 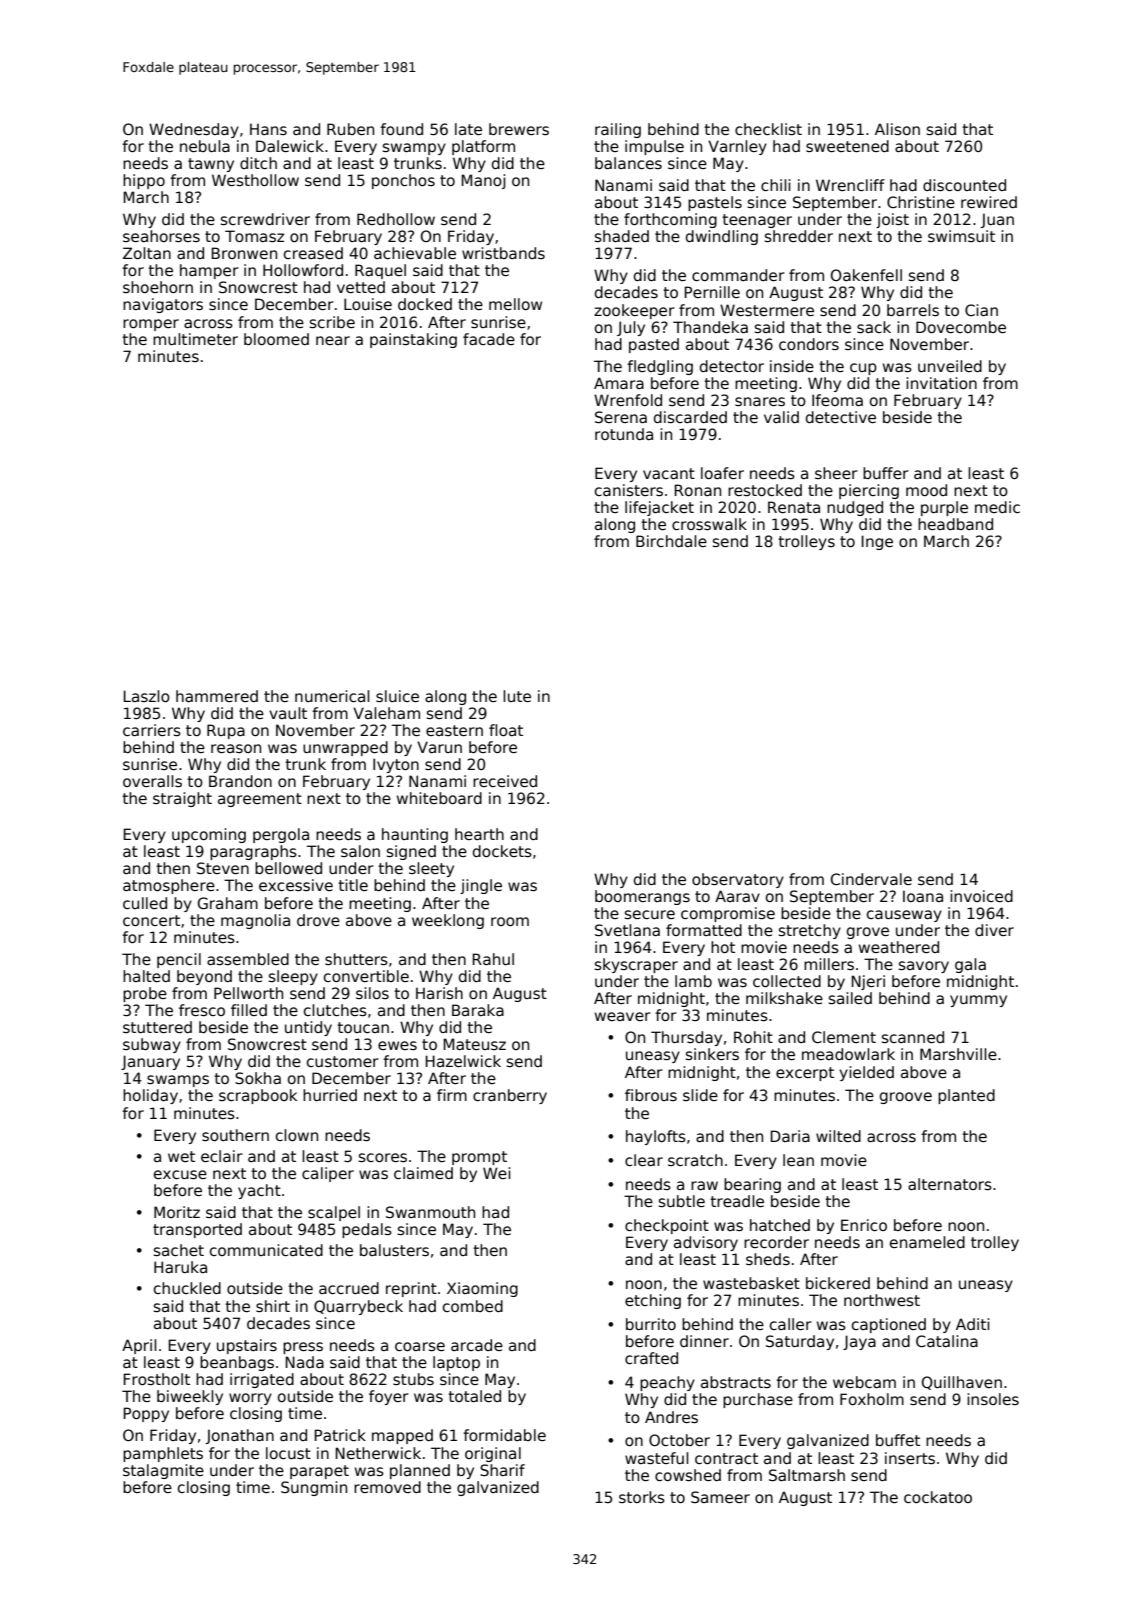 What do you see at coordinates (363, 1027) in the screenshot?
I see `toucan` at bounding box center [363, 1027].
